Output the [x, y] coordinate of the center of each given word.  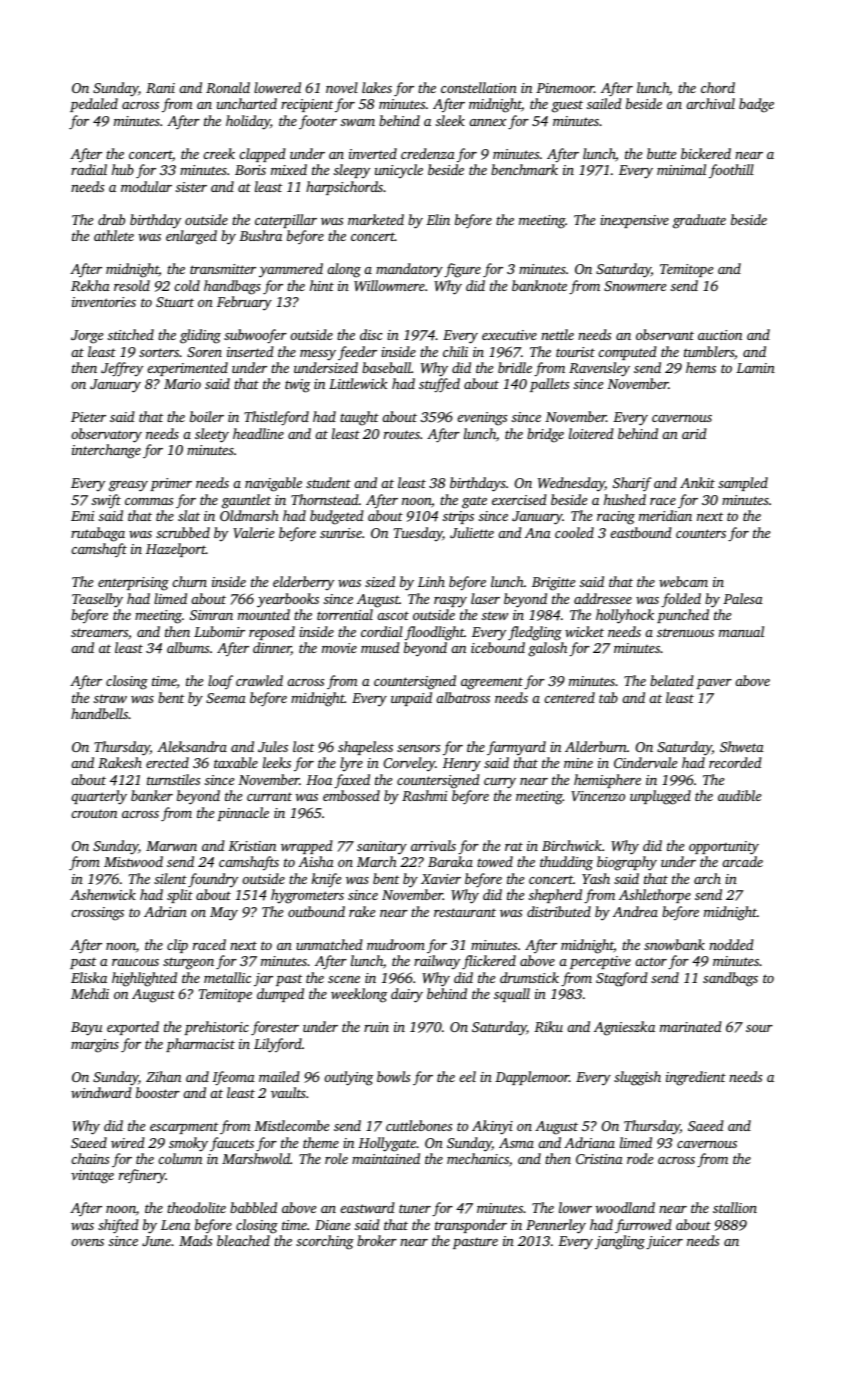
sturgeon [188, 963]
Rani [160, 88]
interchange [106, 451]
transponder [471, 1226]
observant [665, 334]
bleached [243, 1240]
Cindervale [645, 762]
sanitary [382, 848]
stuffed [439, 385]
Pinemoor [565, 88]
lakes [377, 87]
